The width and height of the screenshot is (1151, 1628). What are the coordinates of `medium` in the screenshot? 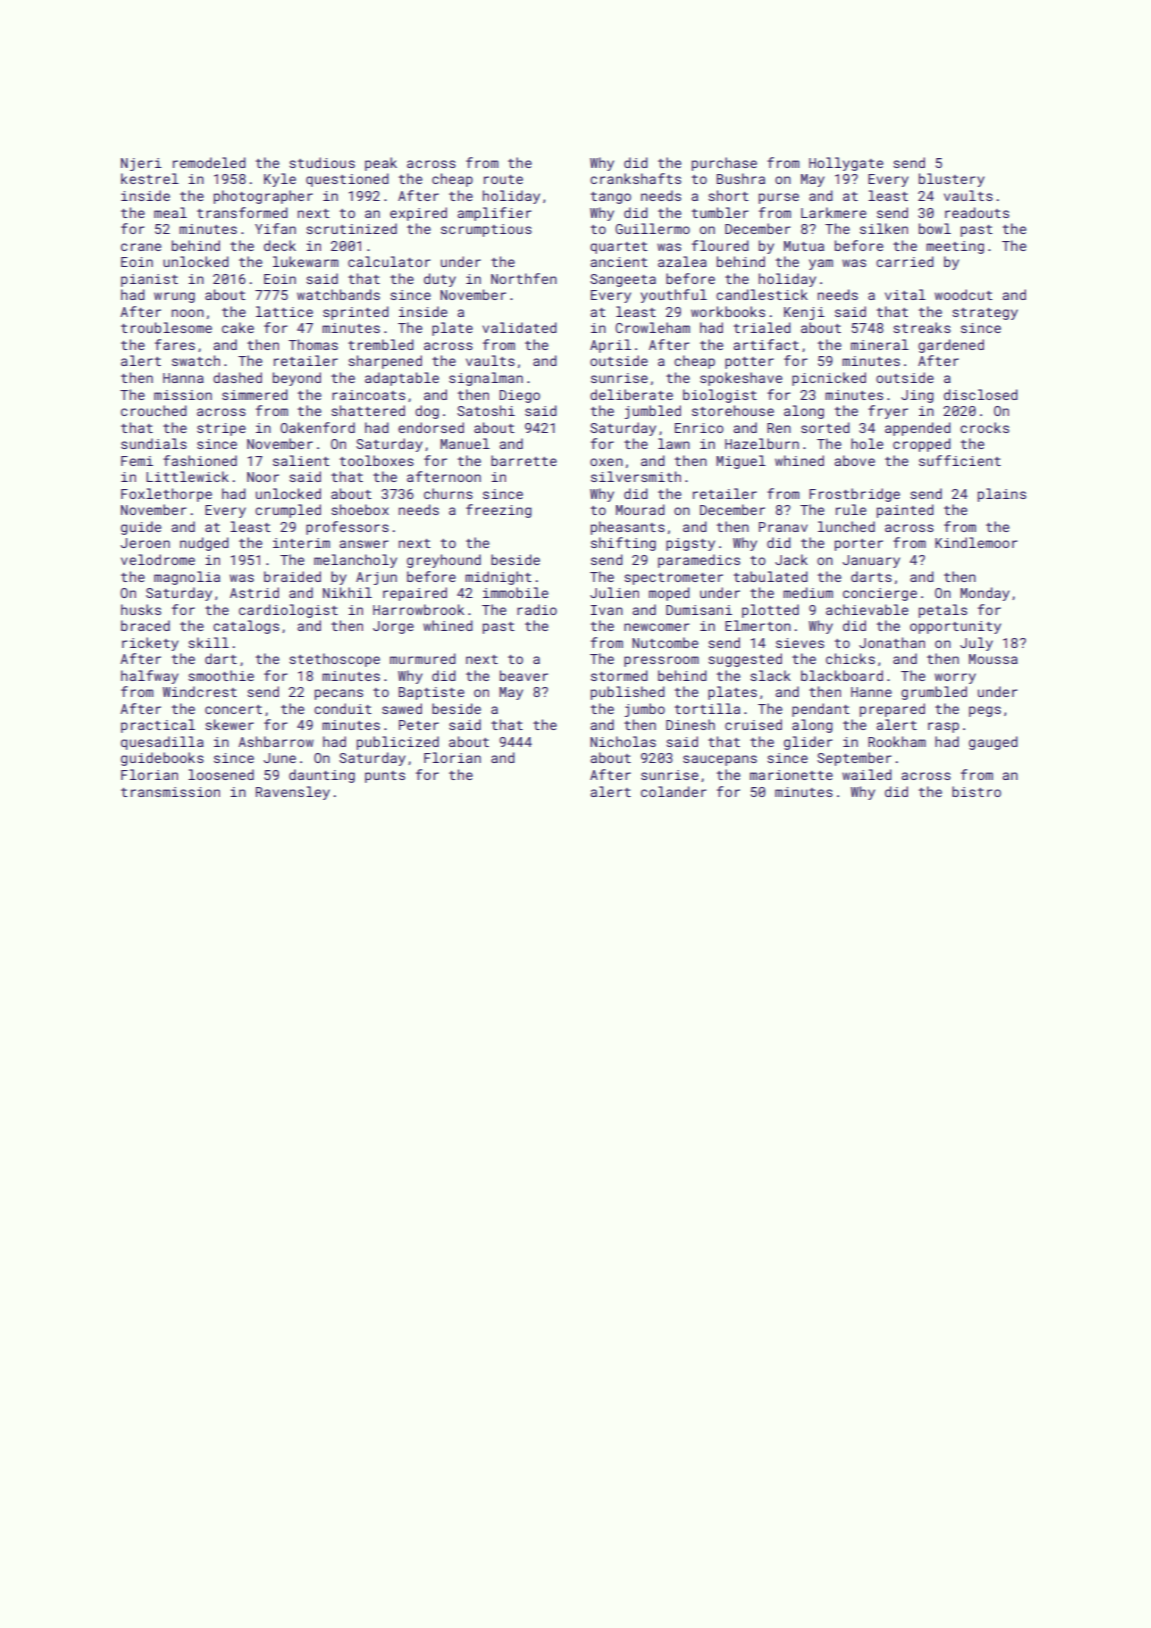 It's located at (808, 592).
